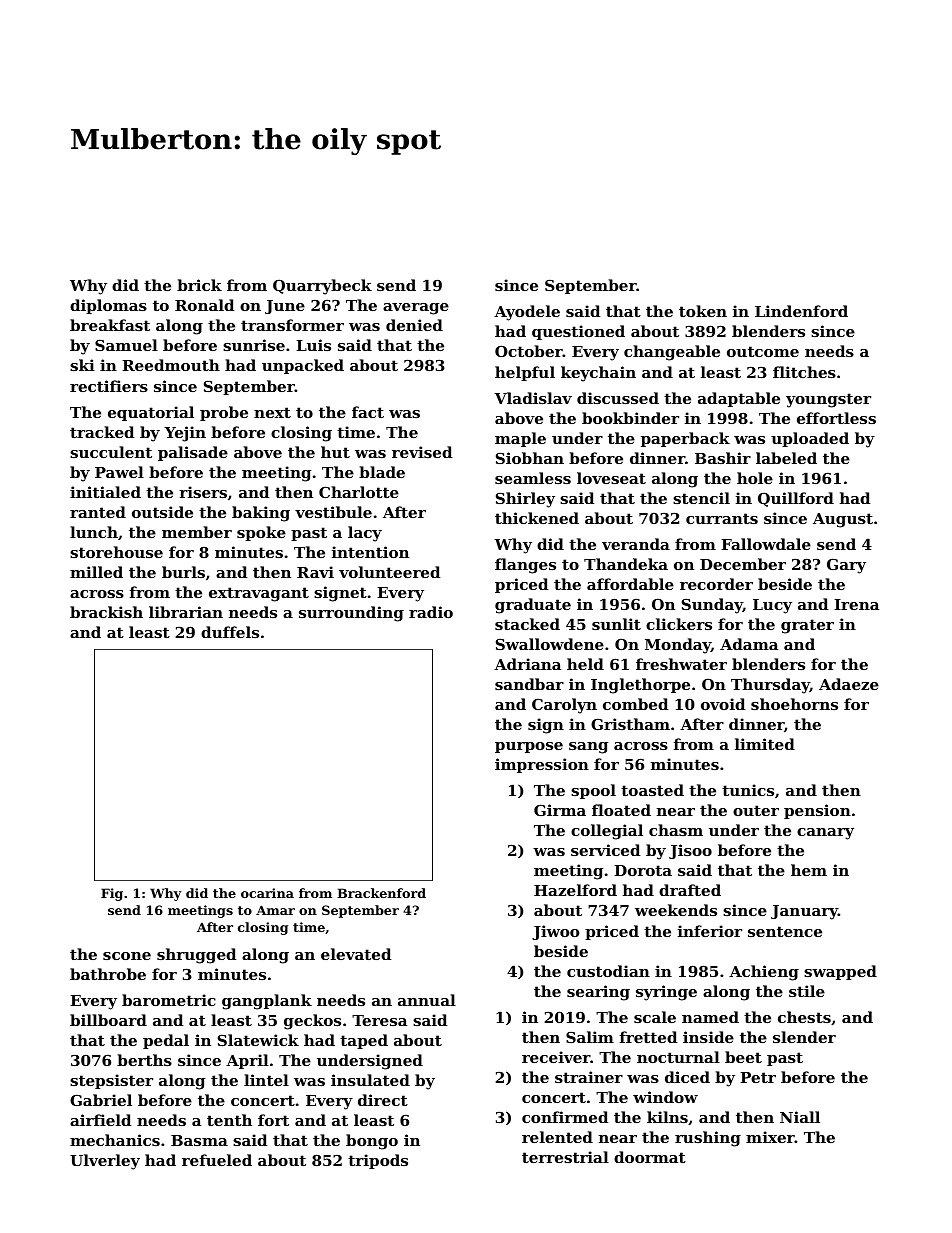 Image resolution: width=952 pixels, height=1233 pixels. I want to click on Ronald, so click(204, 305).
